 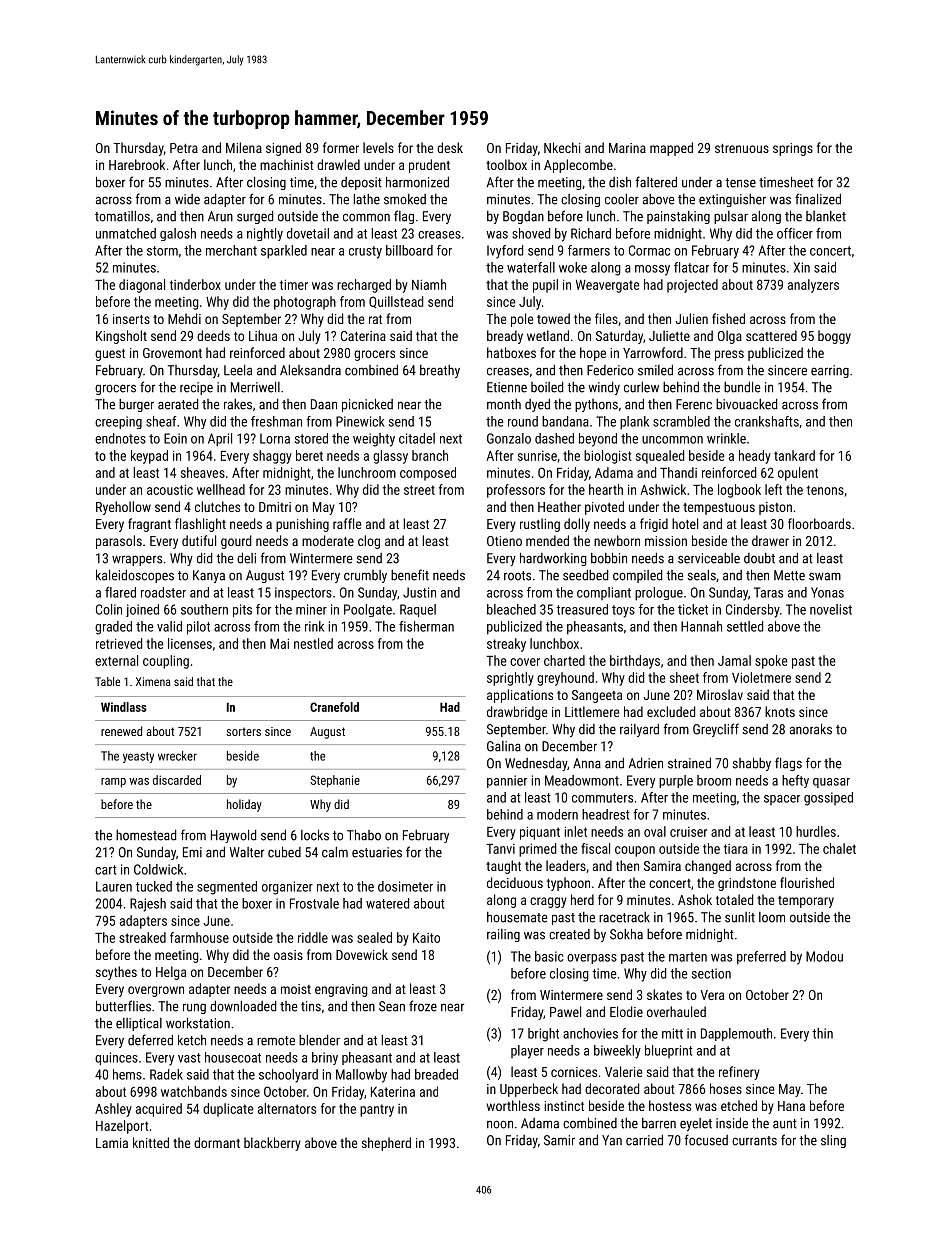 What do you see at coordinates (287, 164) in the page?
I see `machinist` at bounding box center [287, 164].
